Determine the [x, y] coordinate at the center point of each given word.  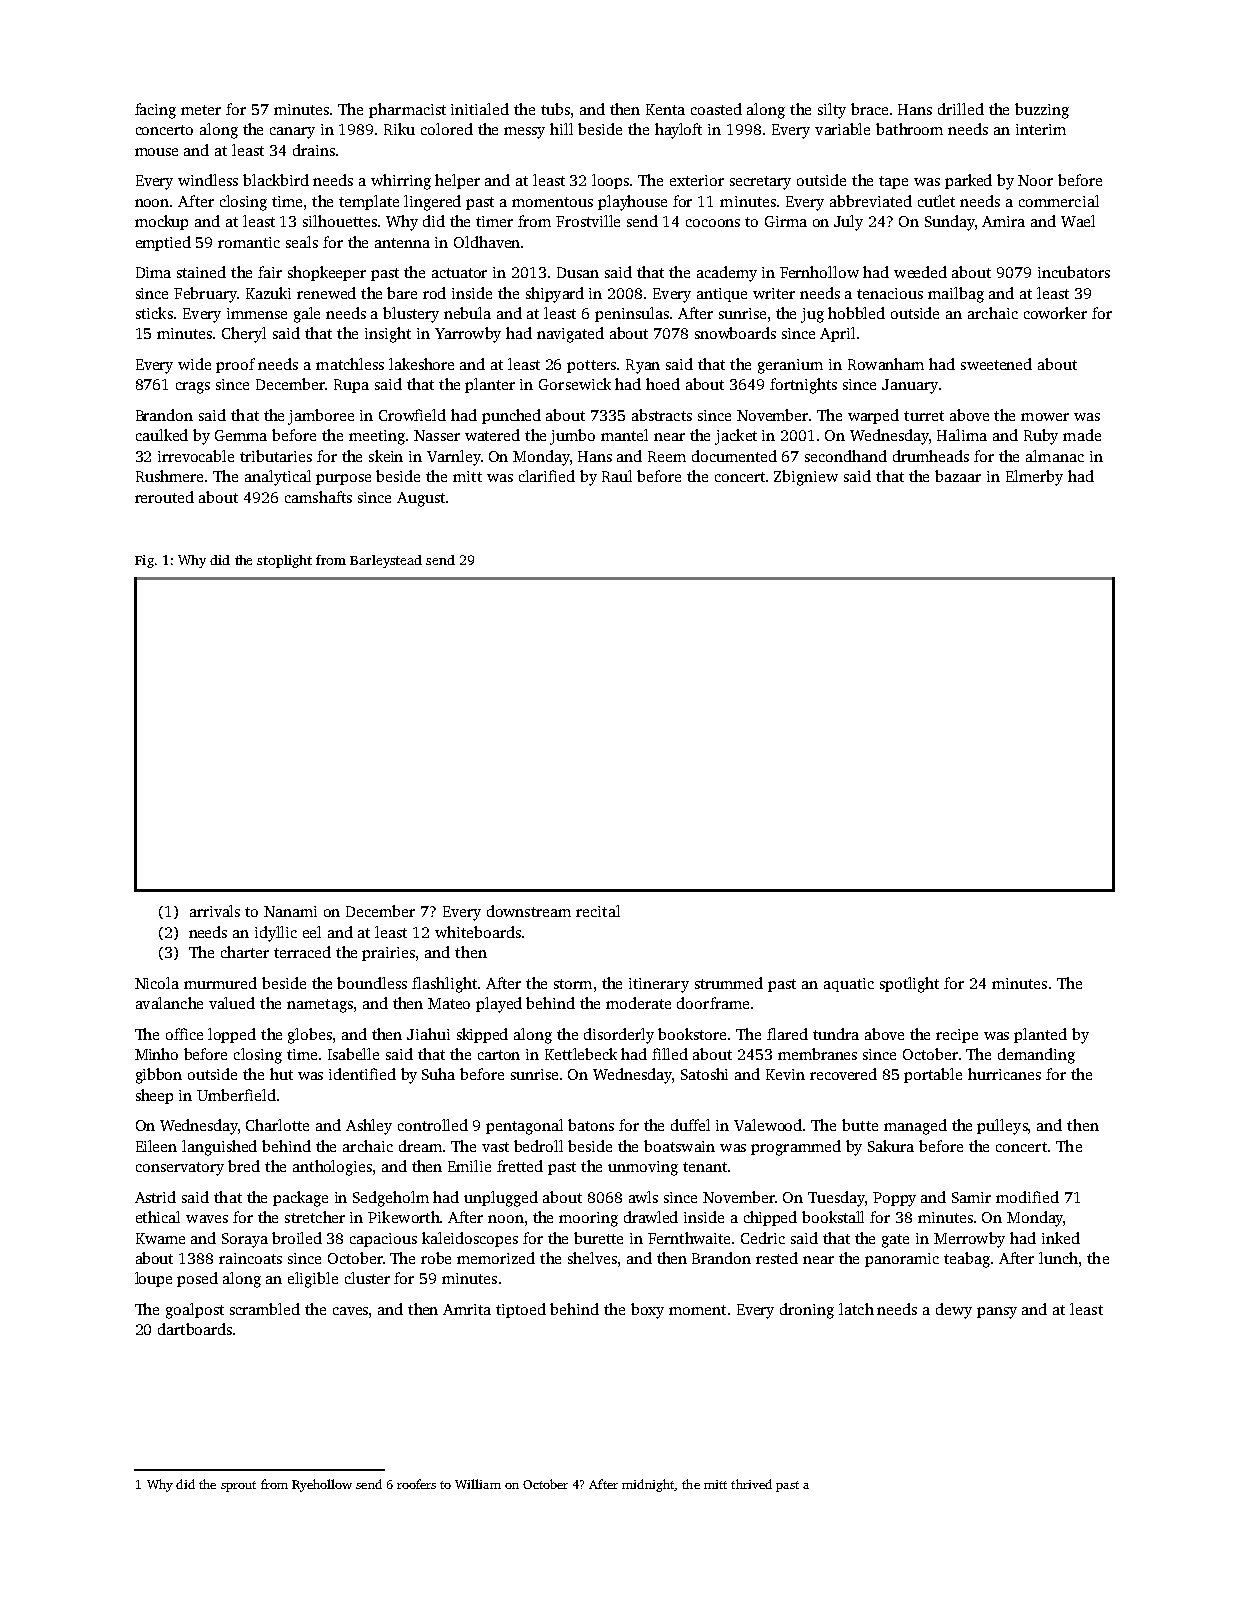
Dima [153, 272]
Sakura [891, 1146]
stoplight [284, 561]
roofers [416, 1484]
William [478, 1484]
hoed [663, 384]
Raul [617, 476]
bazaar [958, 476]
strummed [729, 983]
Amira [1003, 221]
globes [310, 1036]
